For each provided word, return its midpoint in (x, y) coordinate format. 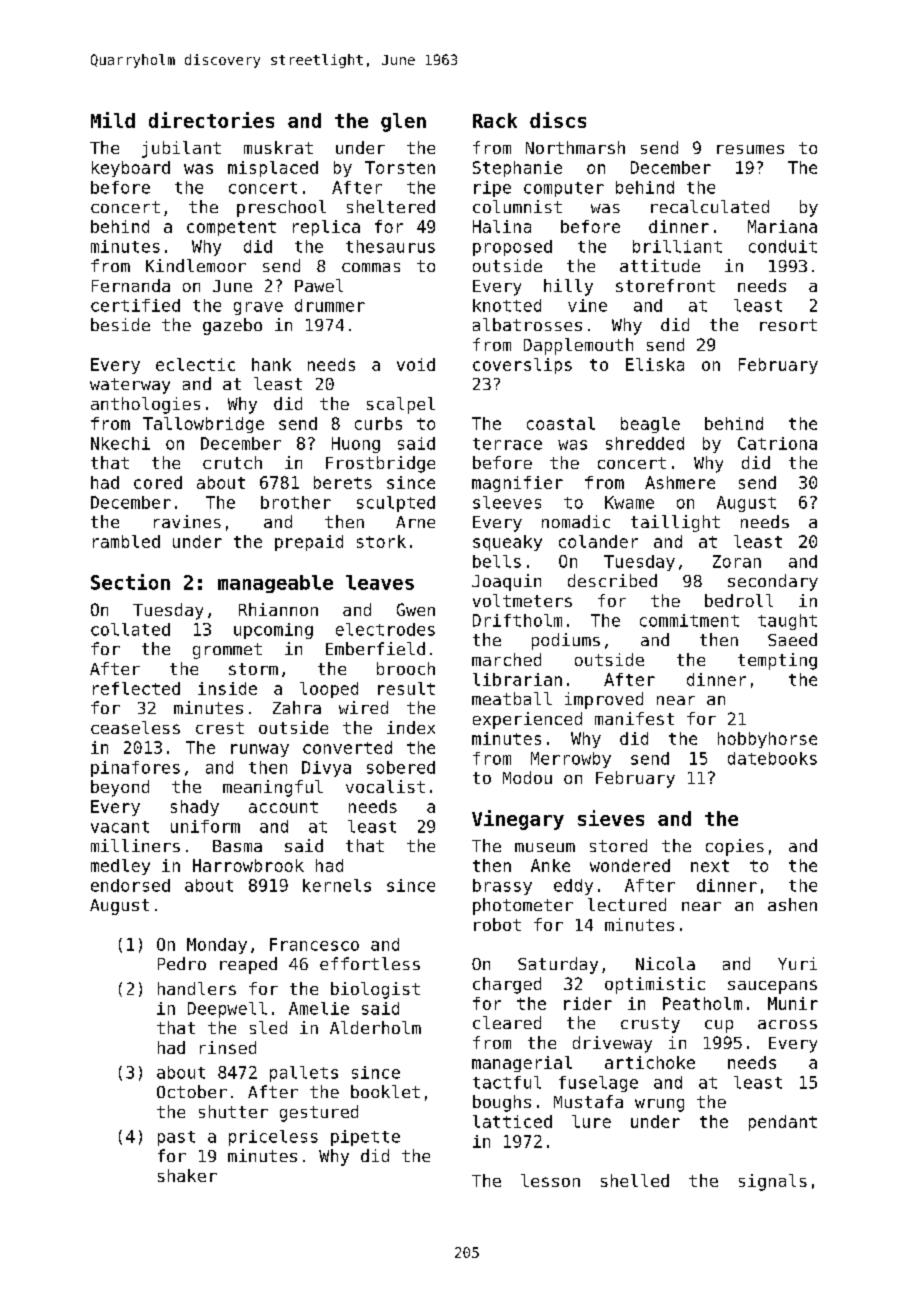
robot (497, 924)
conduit (783, 246)
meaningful (273, 788)
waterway (130, 386)
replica (326, 228)
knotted (507, 305)
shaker (187, 1175)
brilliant (677, 246)
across (787, 1024)
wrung (659, 1105)
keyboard (131, 169)
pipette (365, 1138)
